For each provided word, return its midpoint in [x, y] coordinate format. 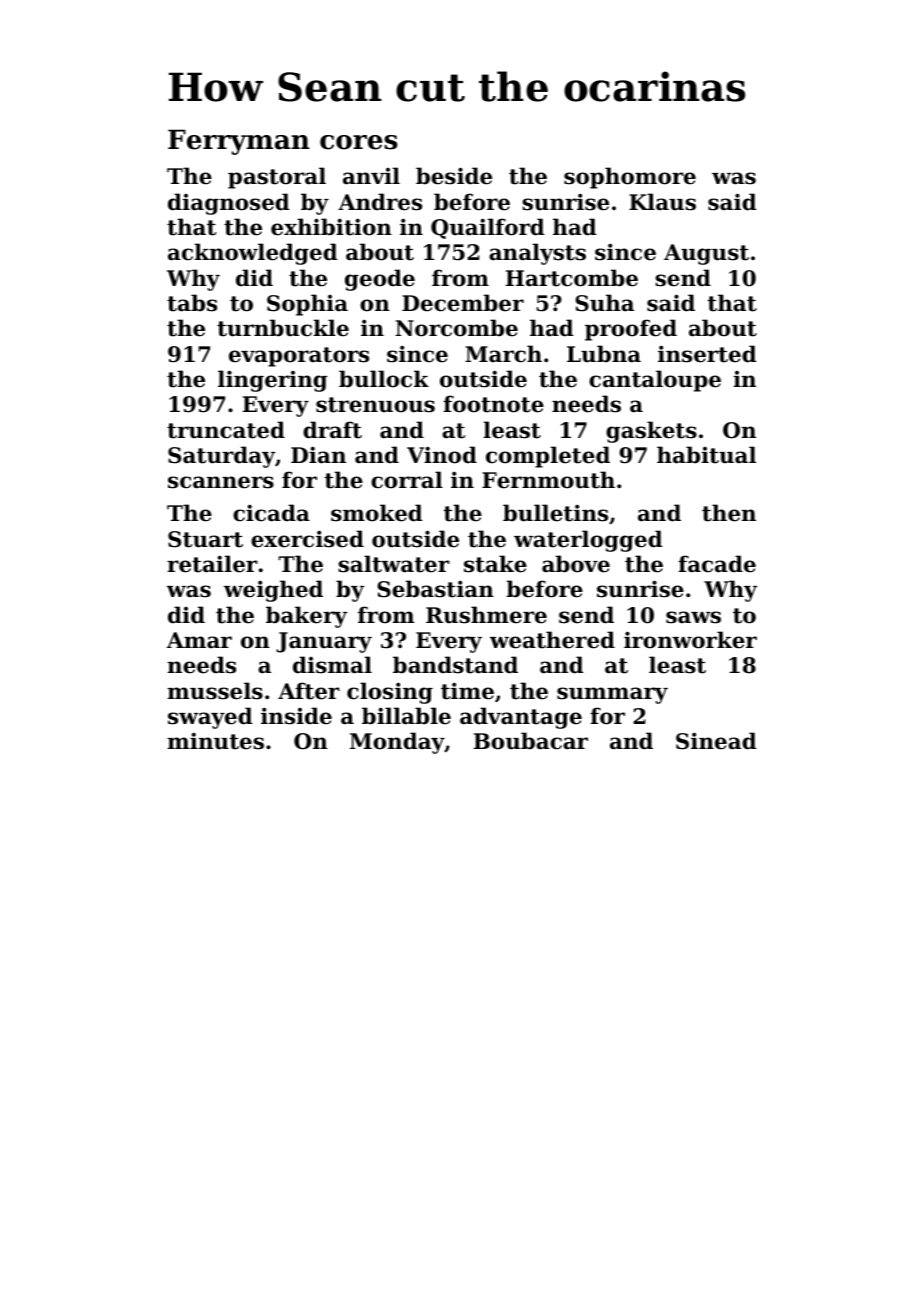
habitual [706, 455]
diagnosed [229, 204]
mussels [215, 691]
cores [359, 142]
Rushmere [486, 615]
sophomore [630, 178]
